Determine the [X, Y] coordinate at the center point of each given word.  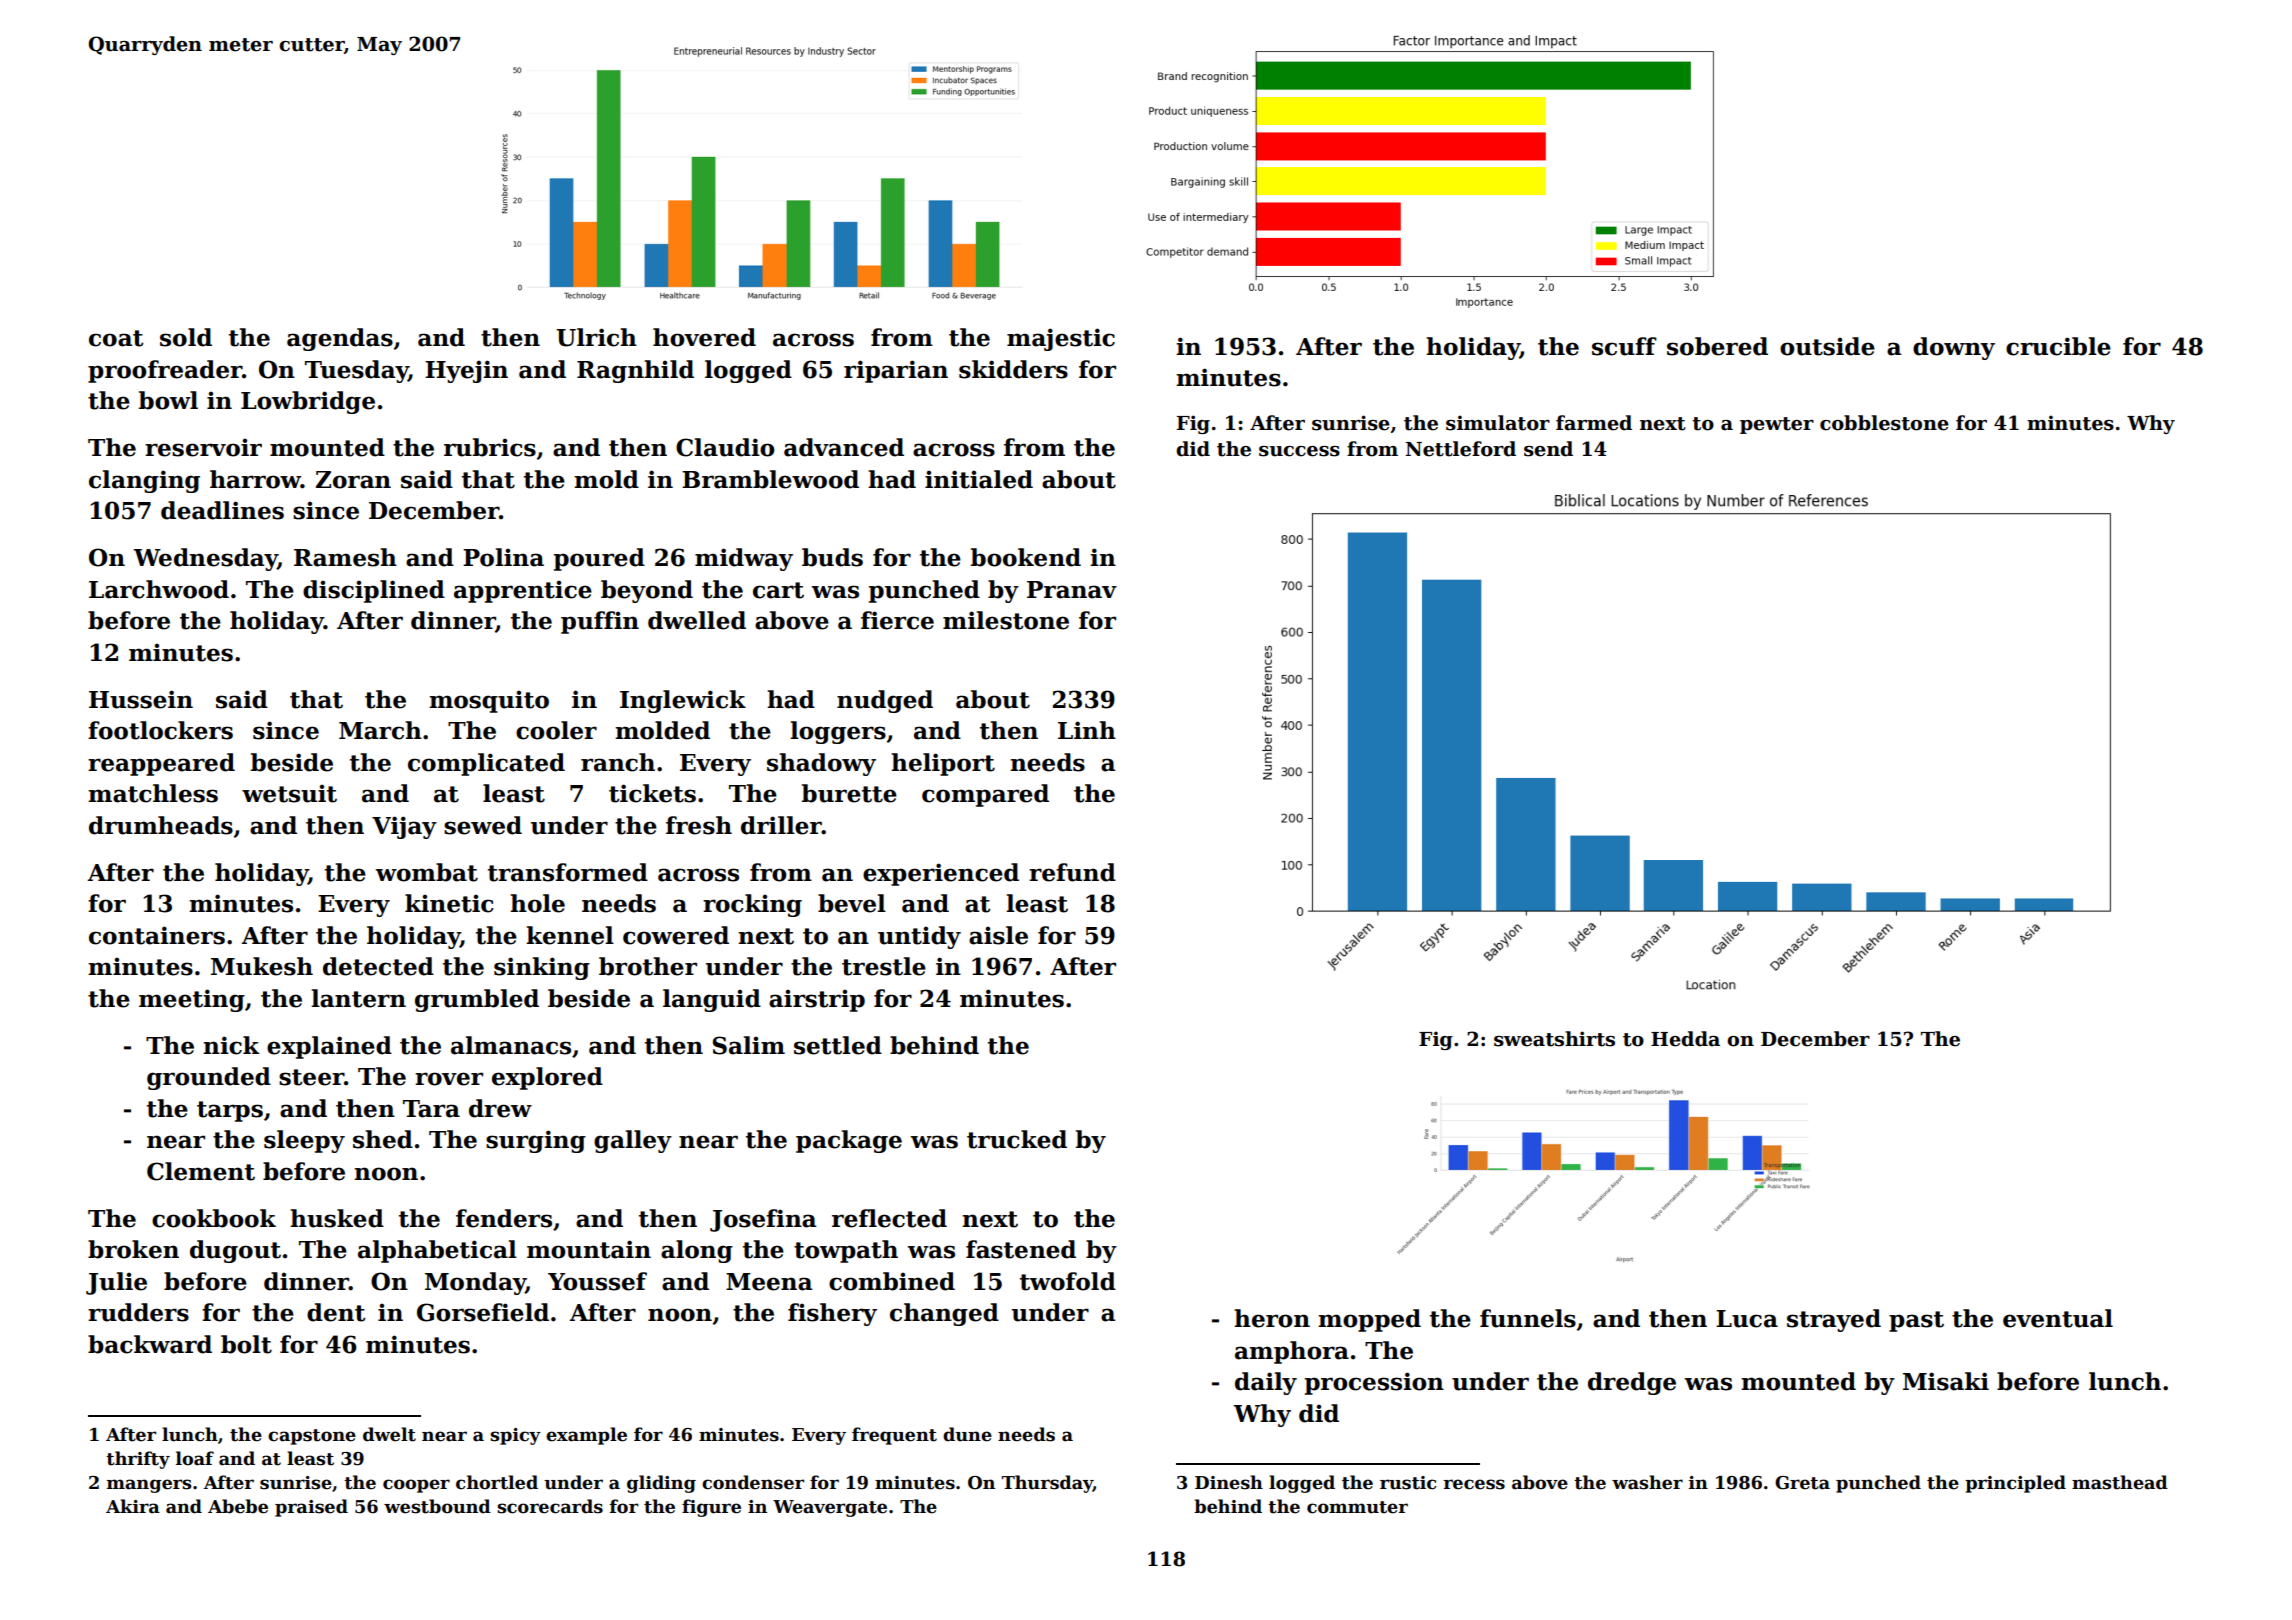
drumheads [161, 825]
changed [944, 1314]
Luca [1747, 1319]
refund [1072, 872]
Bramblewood [770, 479]
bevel [852, 903]
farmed [1594, 423]
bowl [168, 400]
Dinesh [1229, 1482]
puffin [600, 622]
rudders [138, 1312]
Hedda [1685, 1039]
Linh [1087, 730]
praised [311, 1508]
